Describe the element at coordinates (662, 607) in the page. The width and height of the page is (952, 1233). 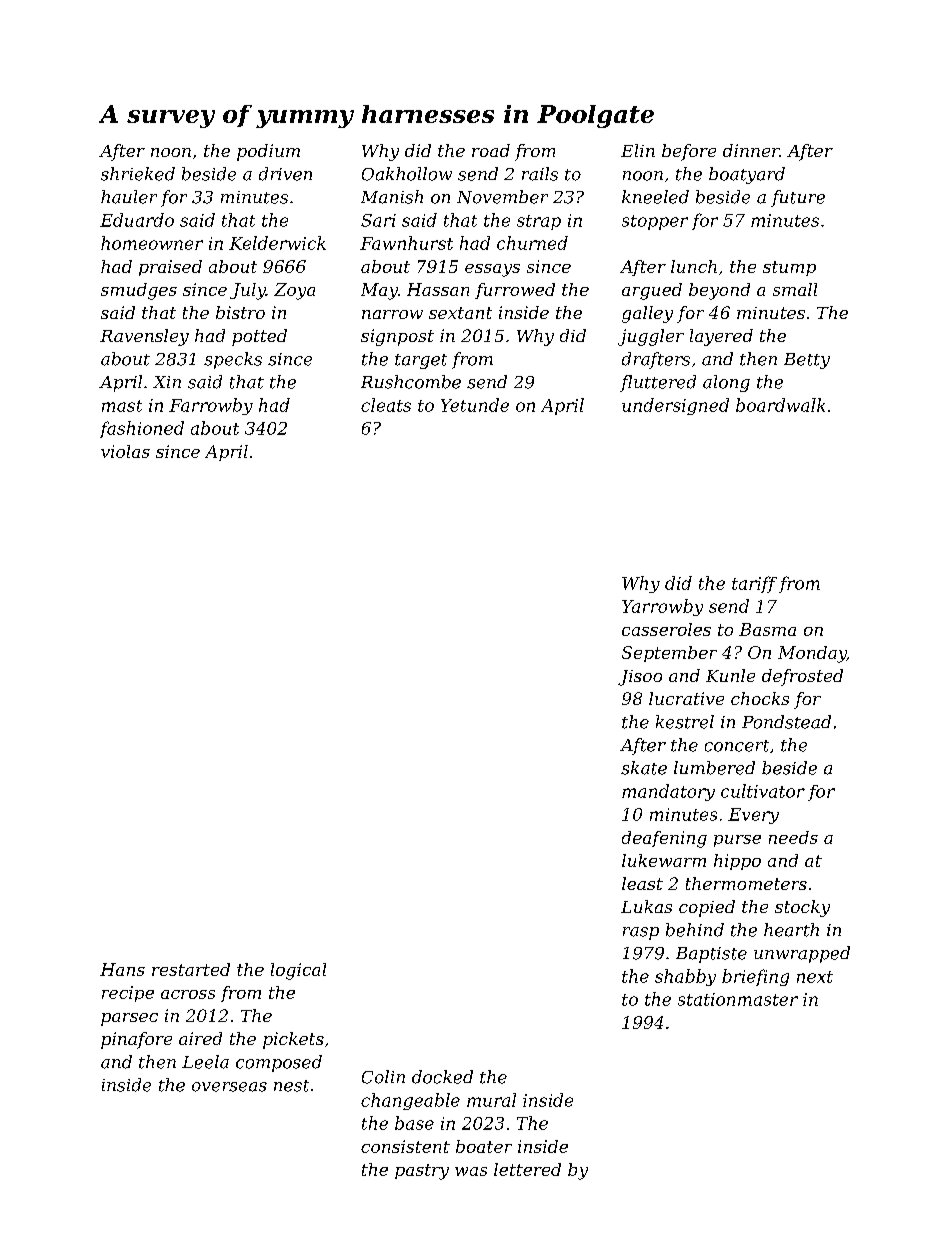
I see `Yarrowby` at that location.
